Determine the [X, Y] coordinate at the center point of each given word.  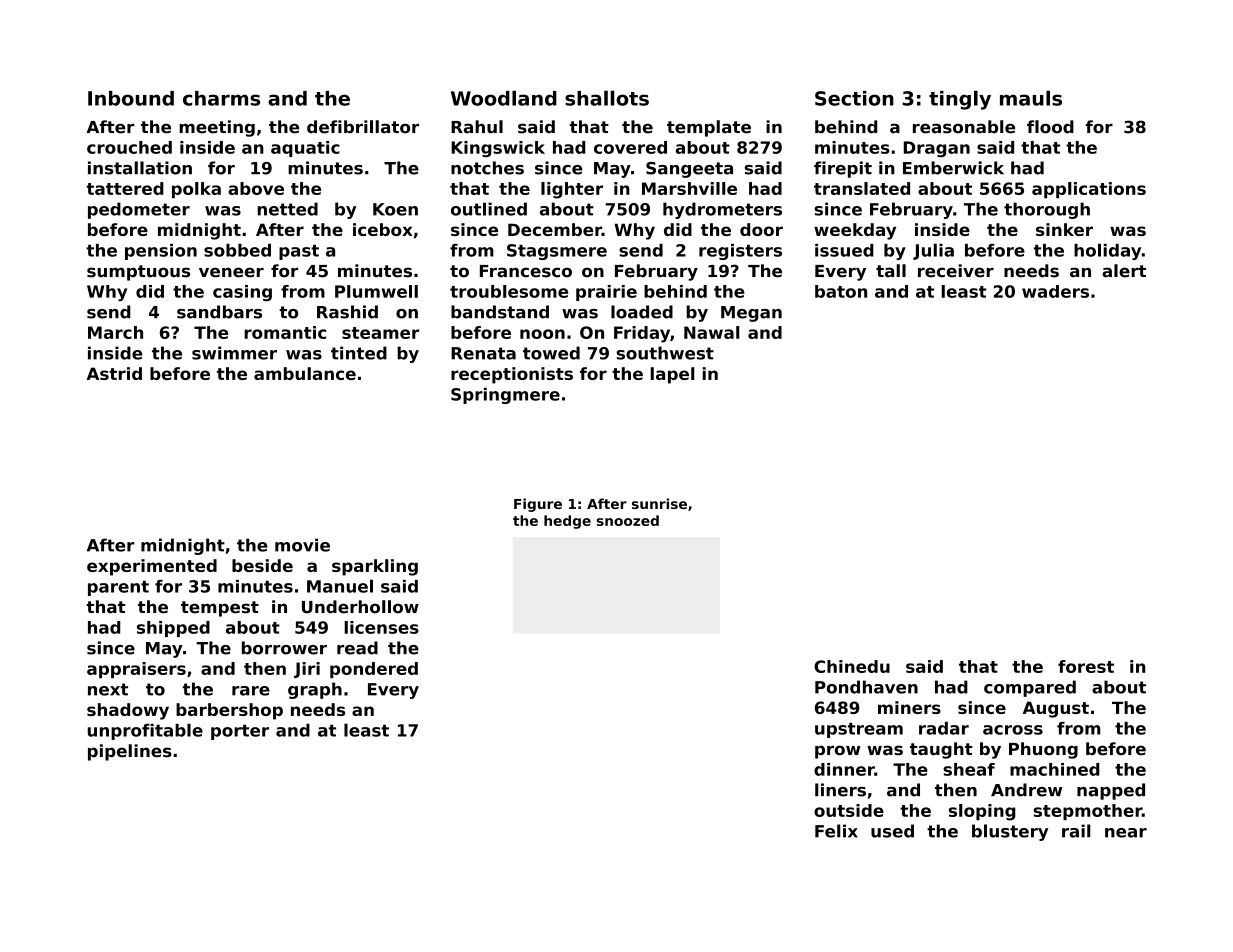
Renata [483, 353]
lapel [672, 375]
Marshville [689, 188]
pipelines [130, 752]
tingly [960, 100]
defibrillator [363, 127]
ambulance [305, 373]
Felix [836, 831]
